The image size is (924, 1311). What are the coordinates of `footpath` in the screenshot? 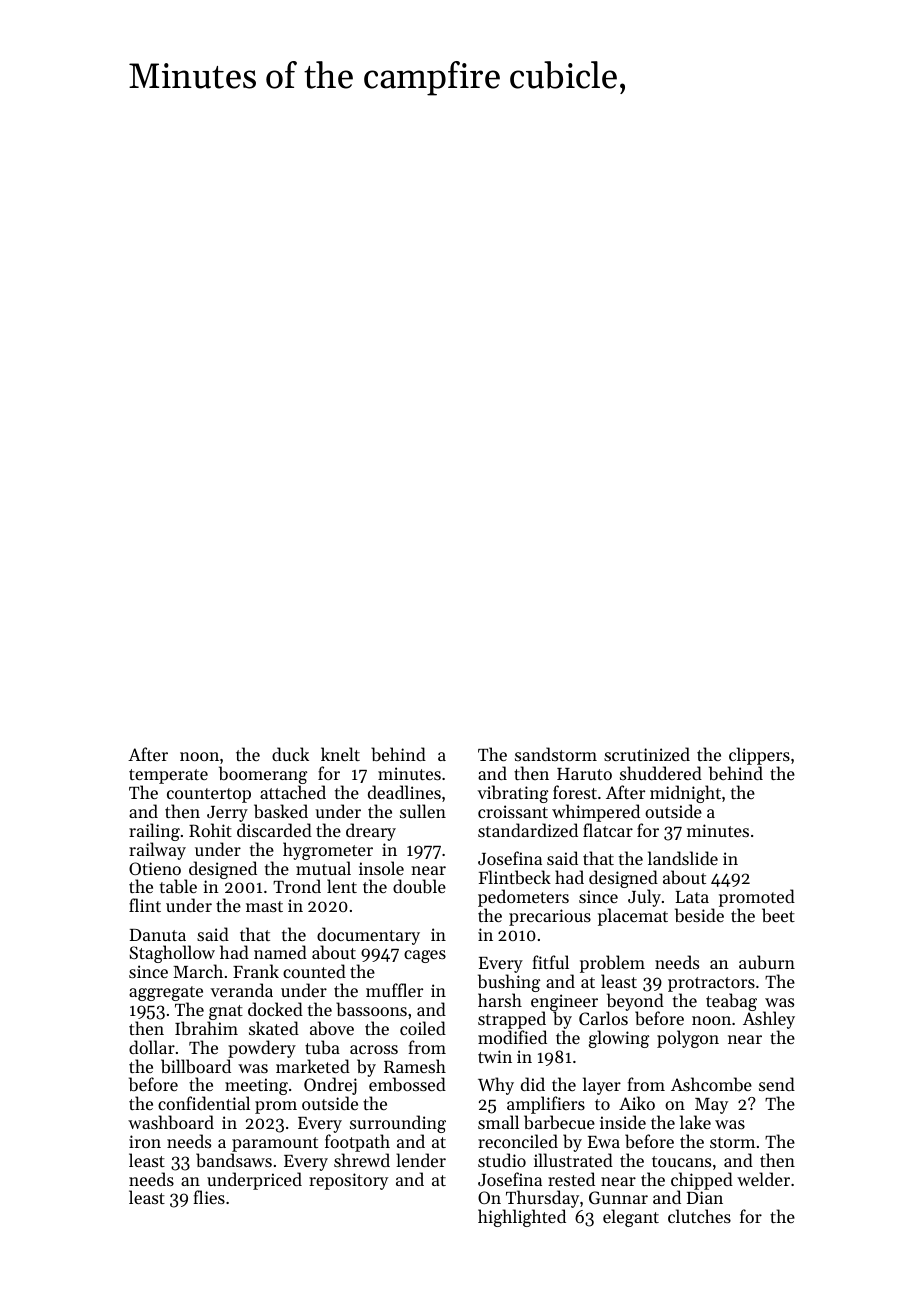 It's located at (357, 1143).
